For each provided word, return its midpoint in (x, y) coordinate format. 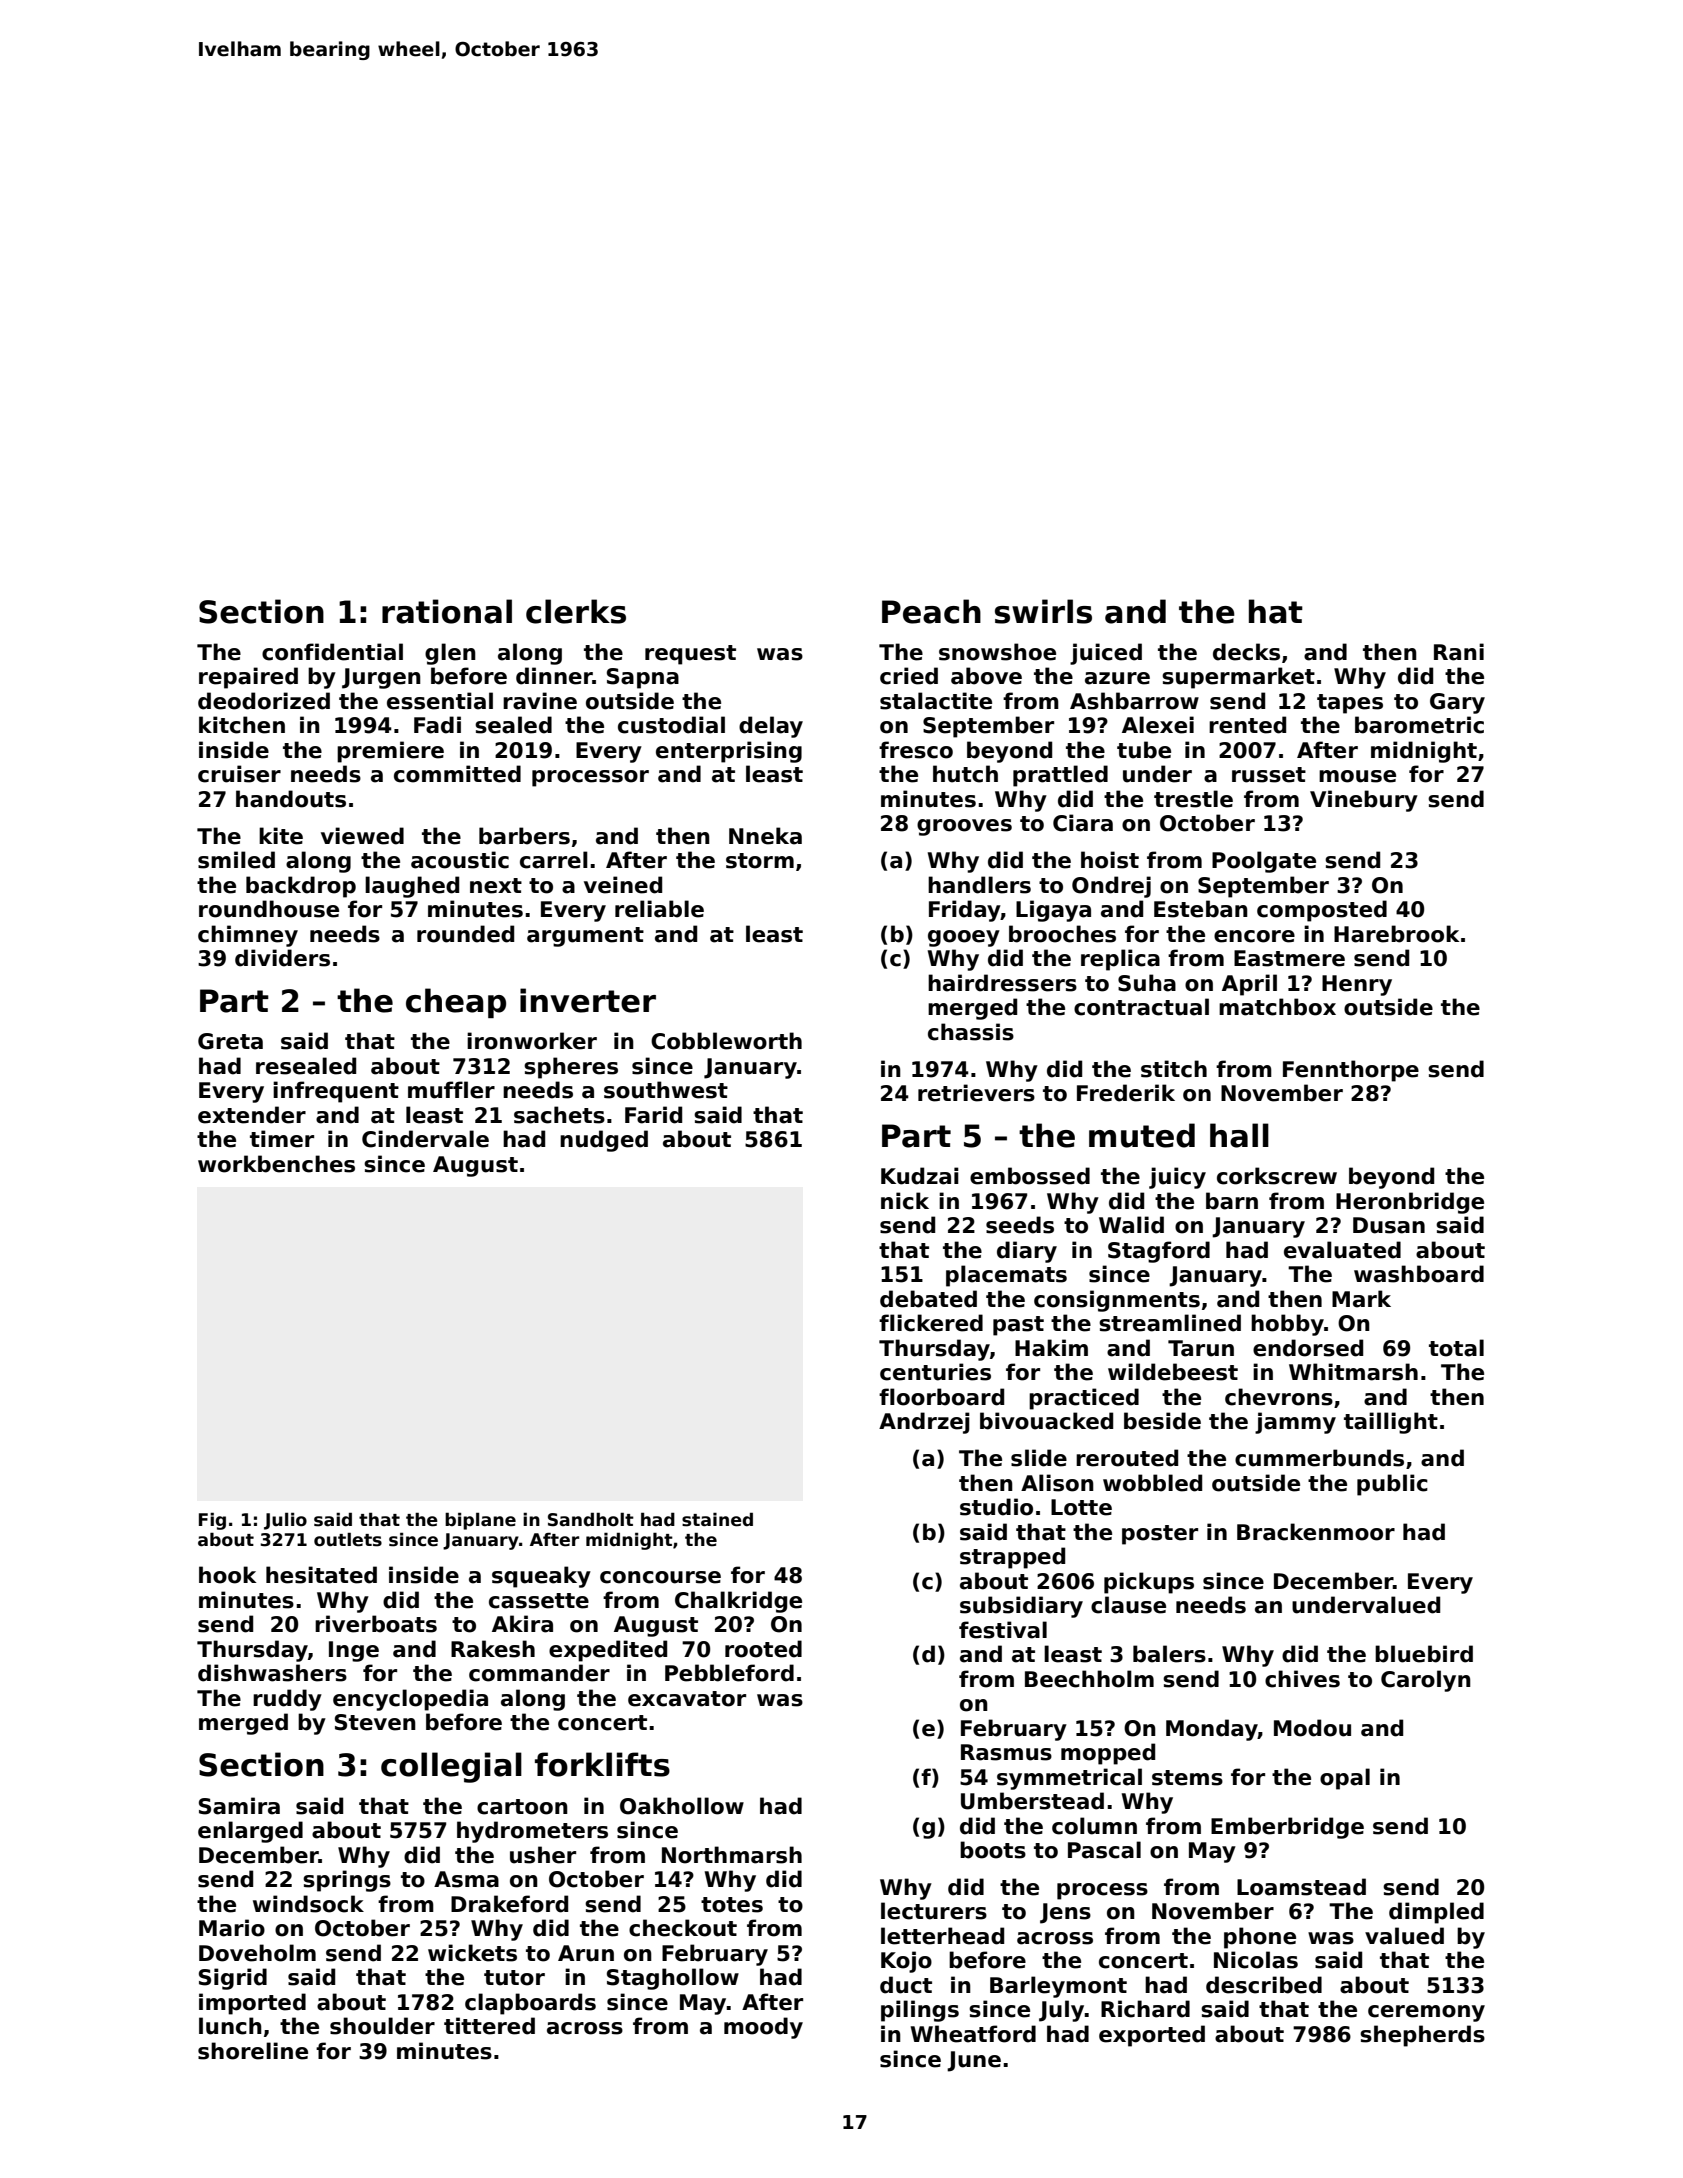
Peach (931, 611)
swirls (1043, 611)
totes (732, 1905)
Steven (375, 1722)
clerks (576, 611)
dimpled (1436, 1913)
